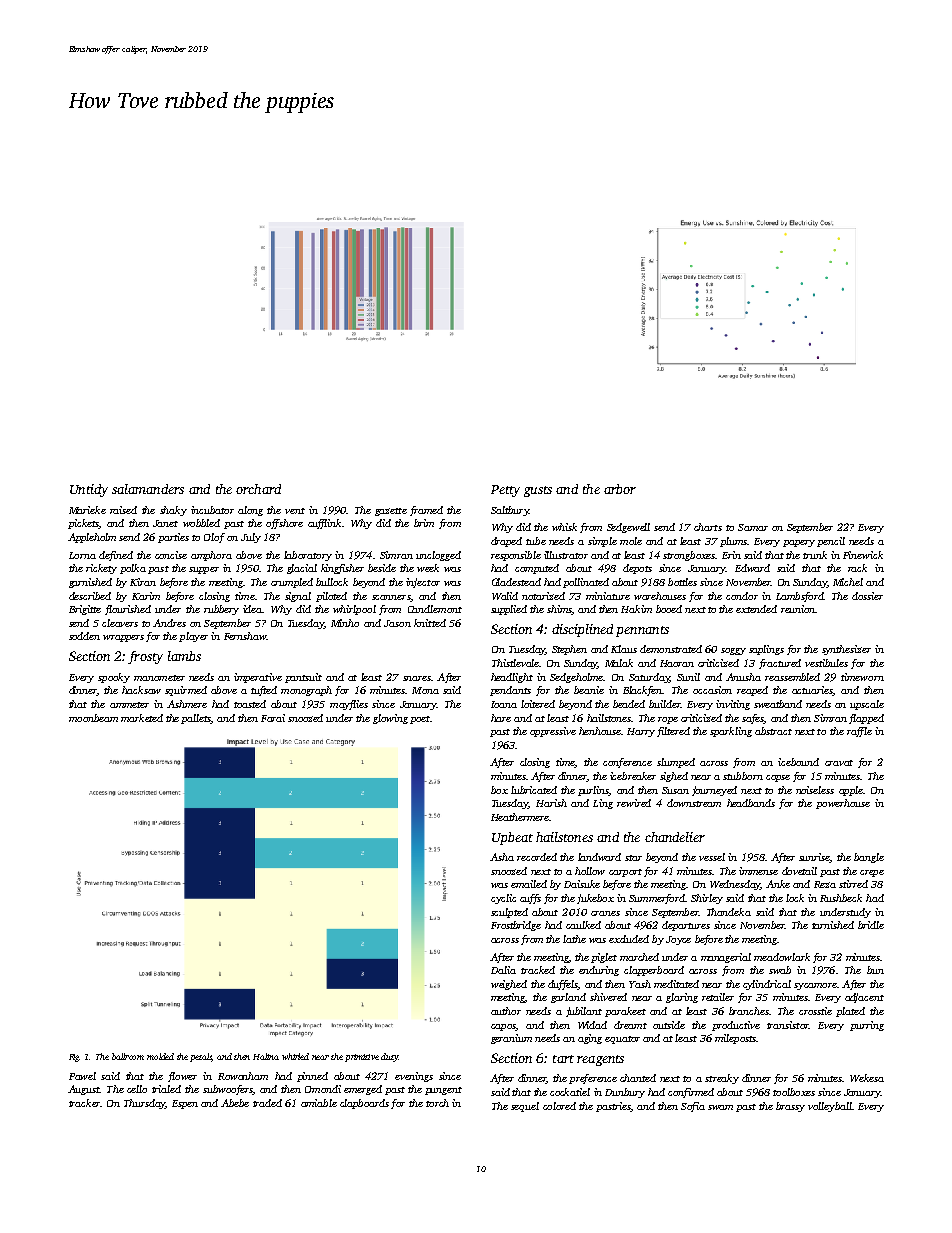  I want to click on gusts, so click(538, 491).
